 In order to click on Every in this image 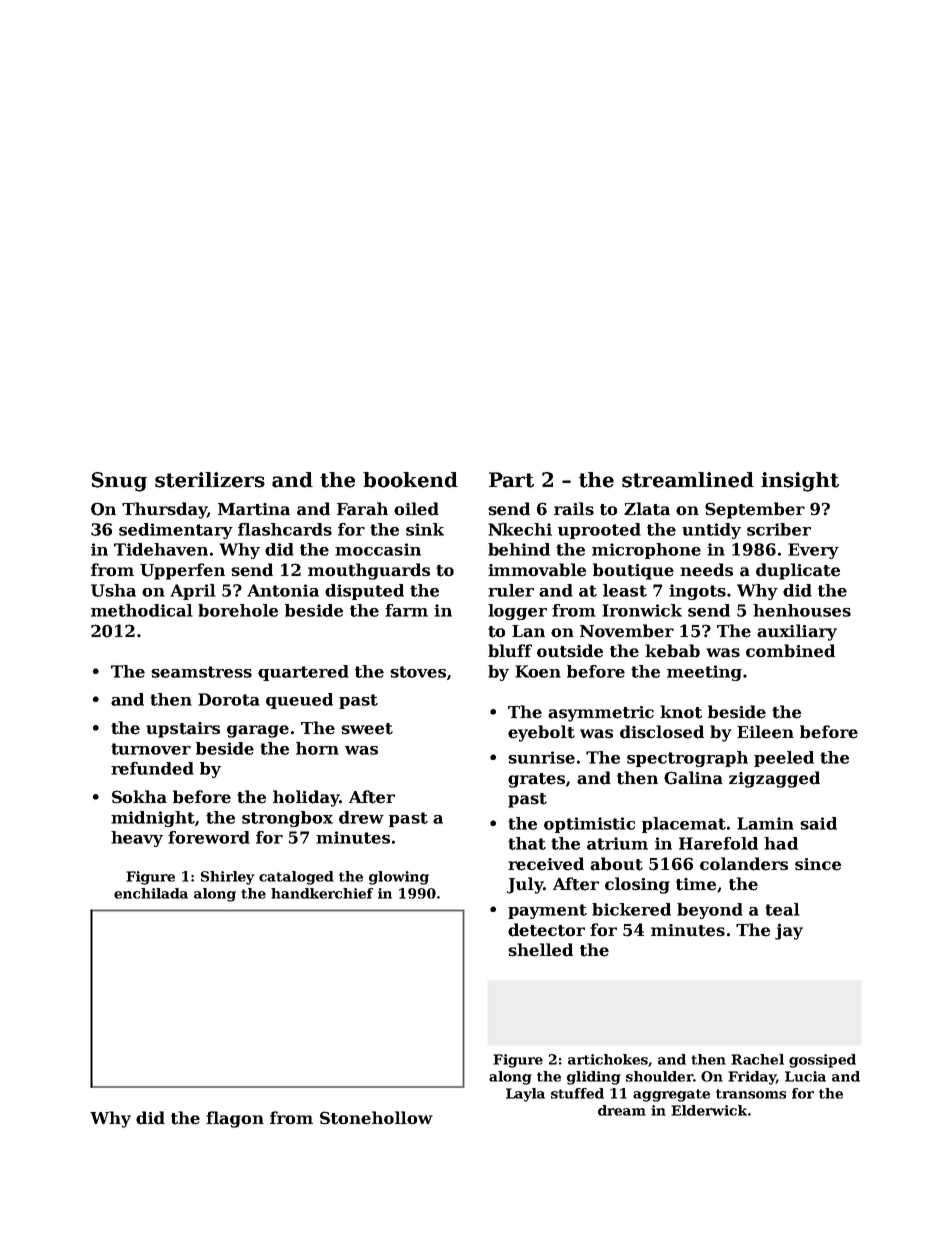, I will do `click(813, 551)`.
